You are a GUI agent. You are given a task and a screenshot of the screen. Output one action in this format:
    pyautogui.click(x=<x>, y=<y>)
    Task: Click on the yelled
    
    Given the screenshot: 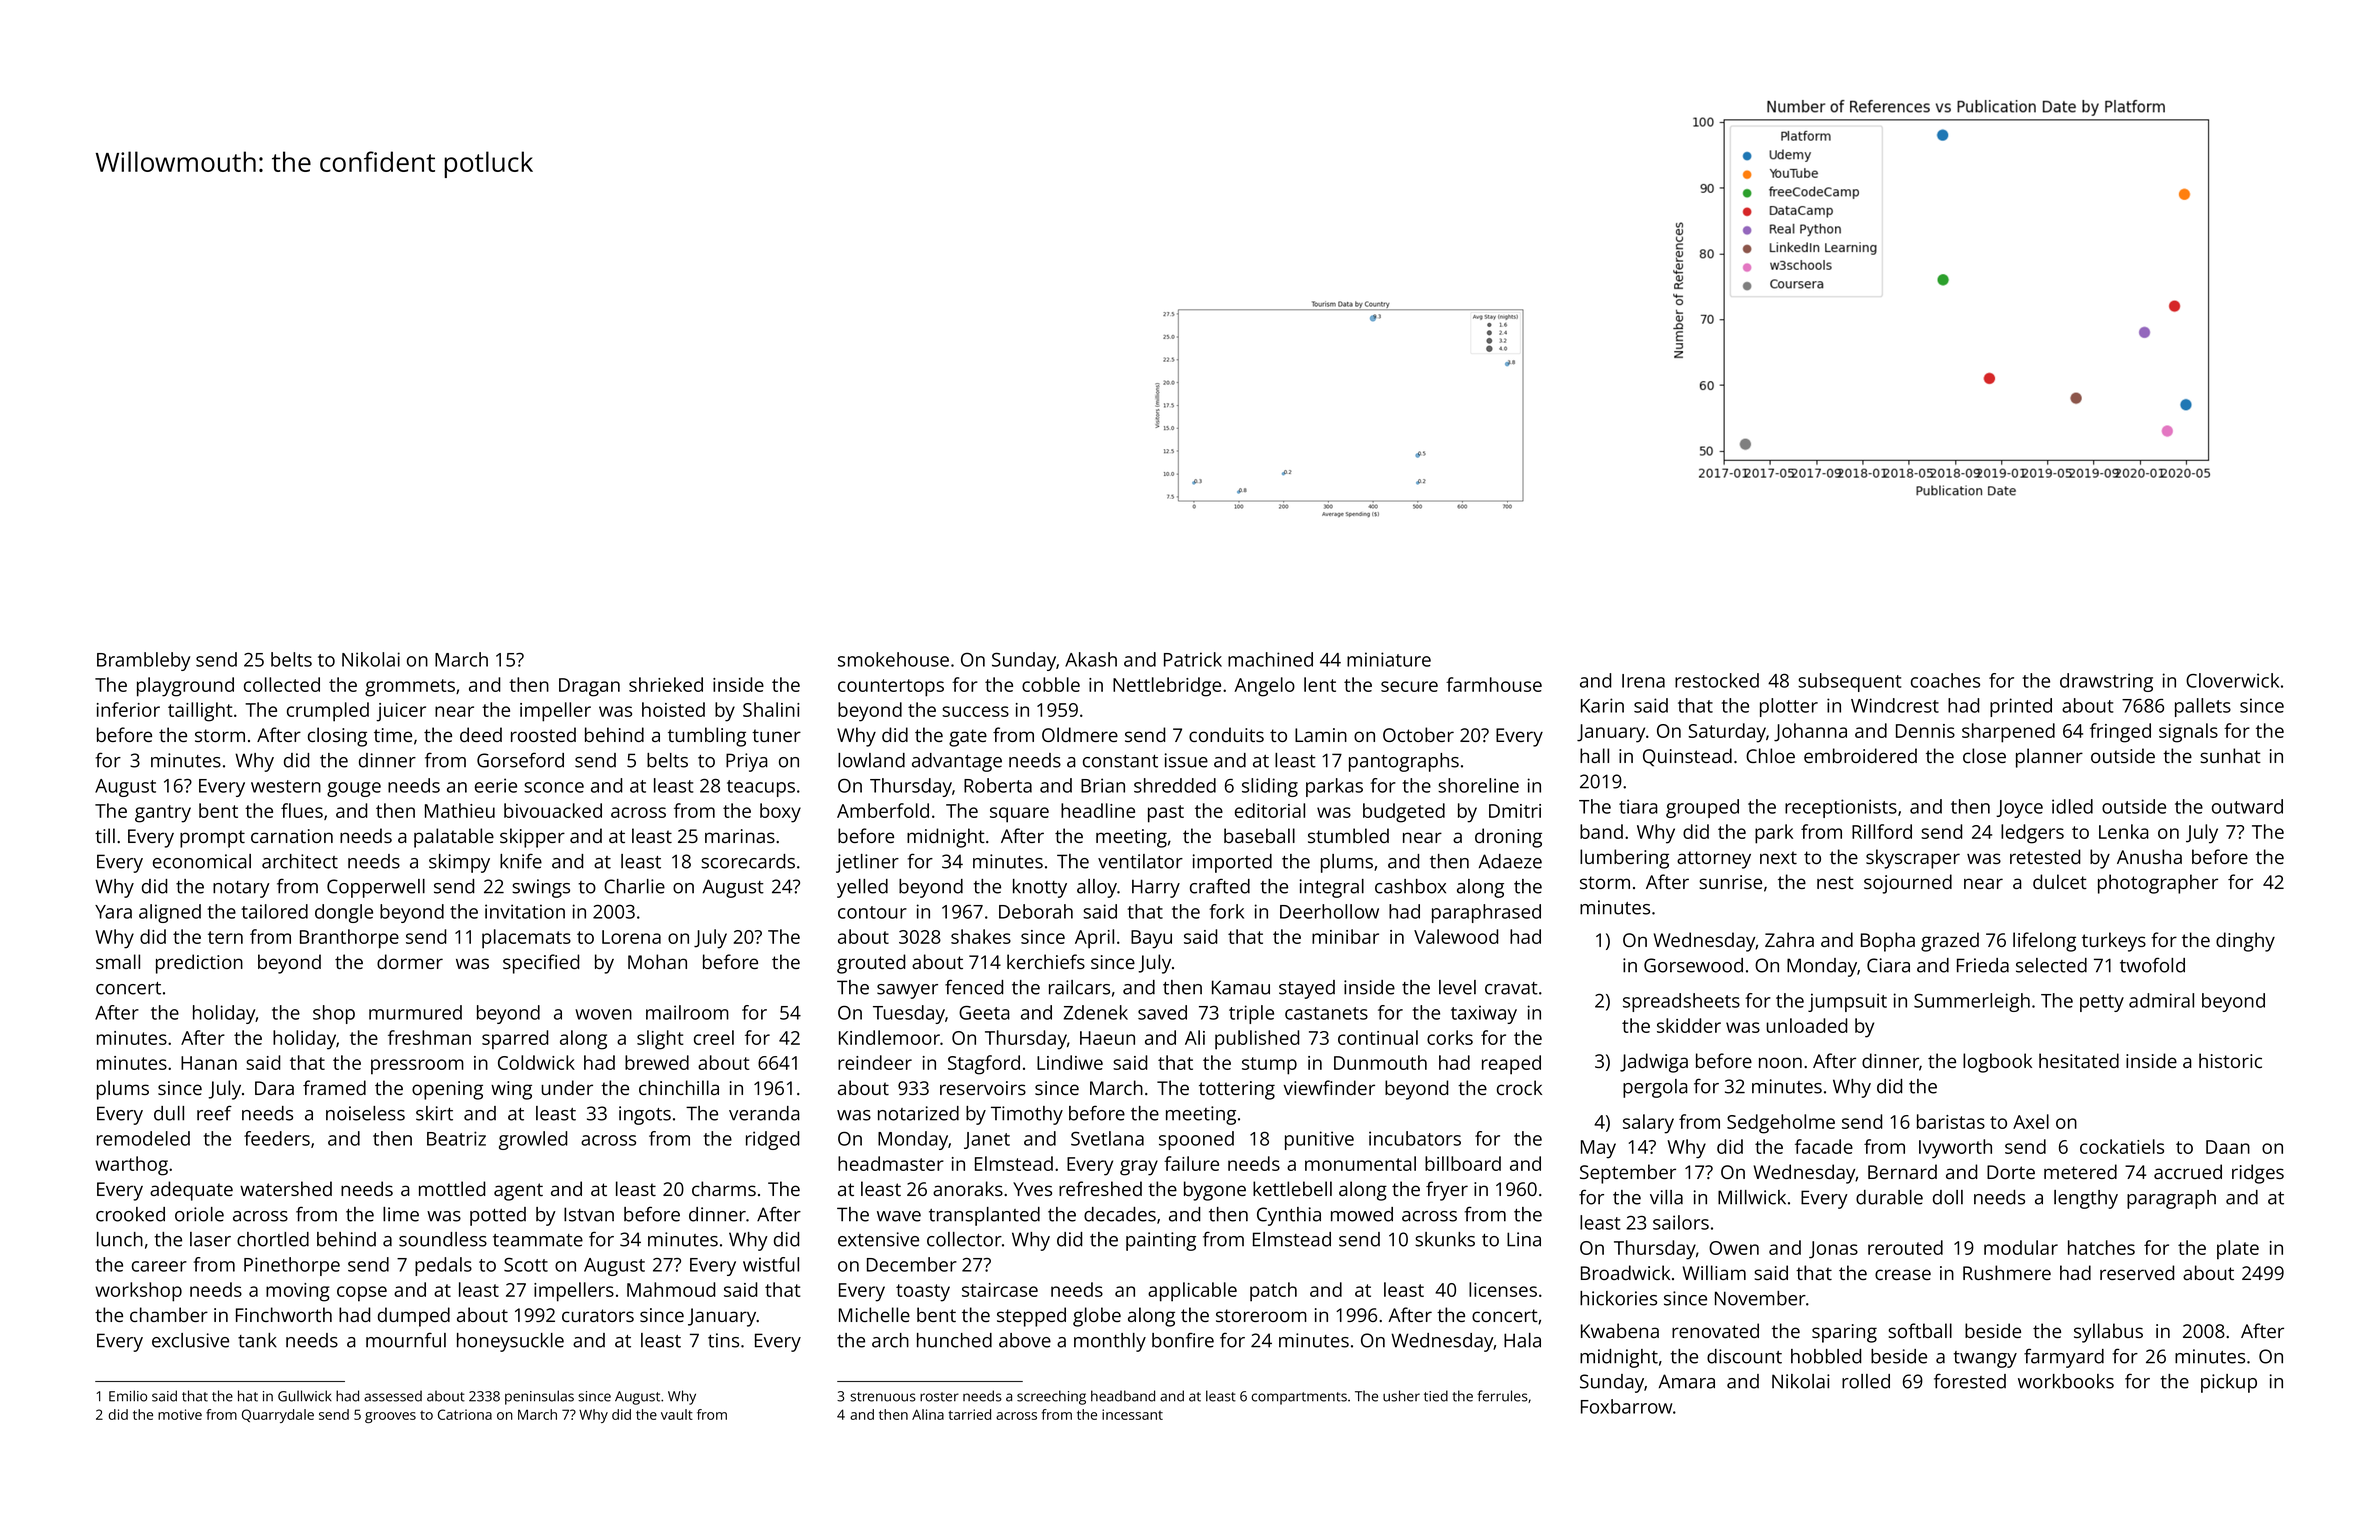 What is the action you would take?
    pyautogui.click(x=862, y=888)
